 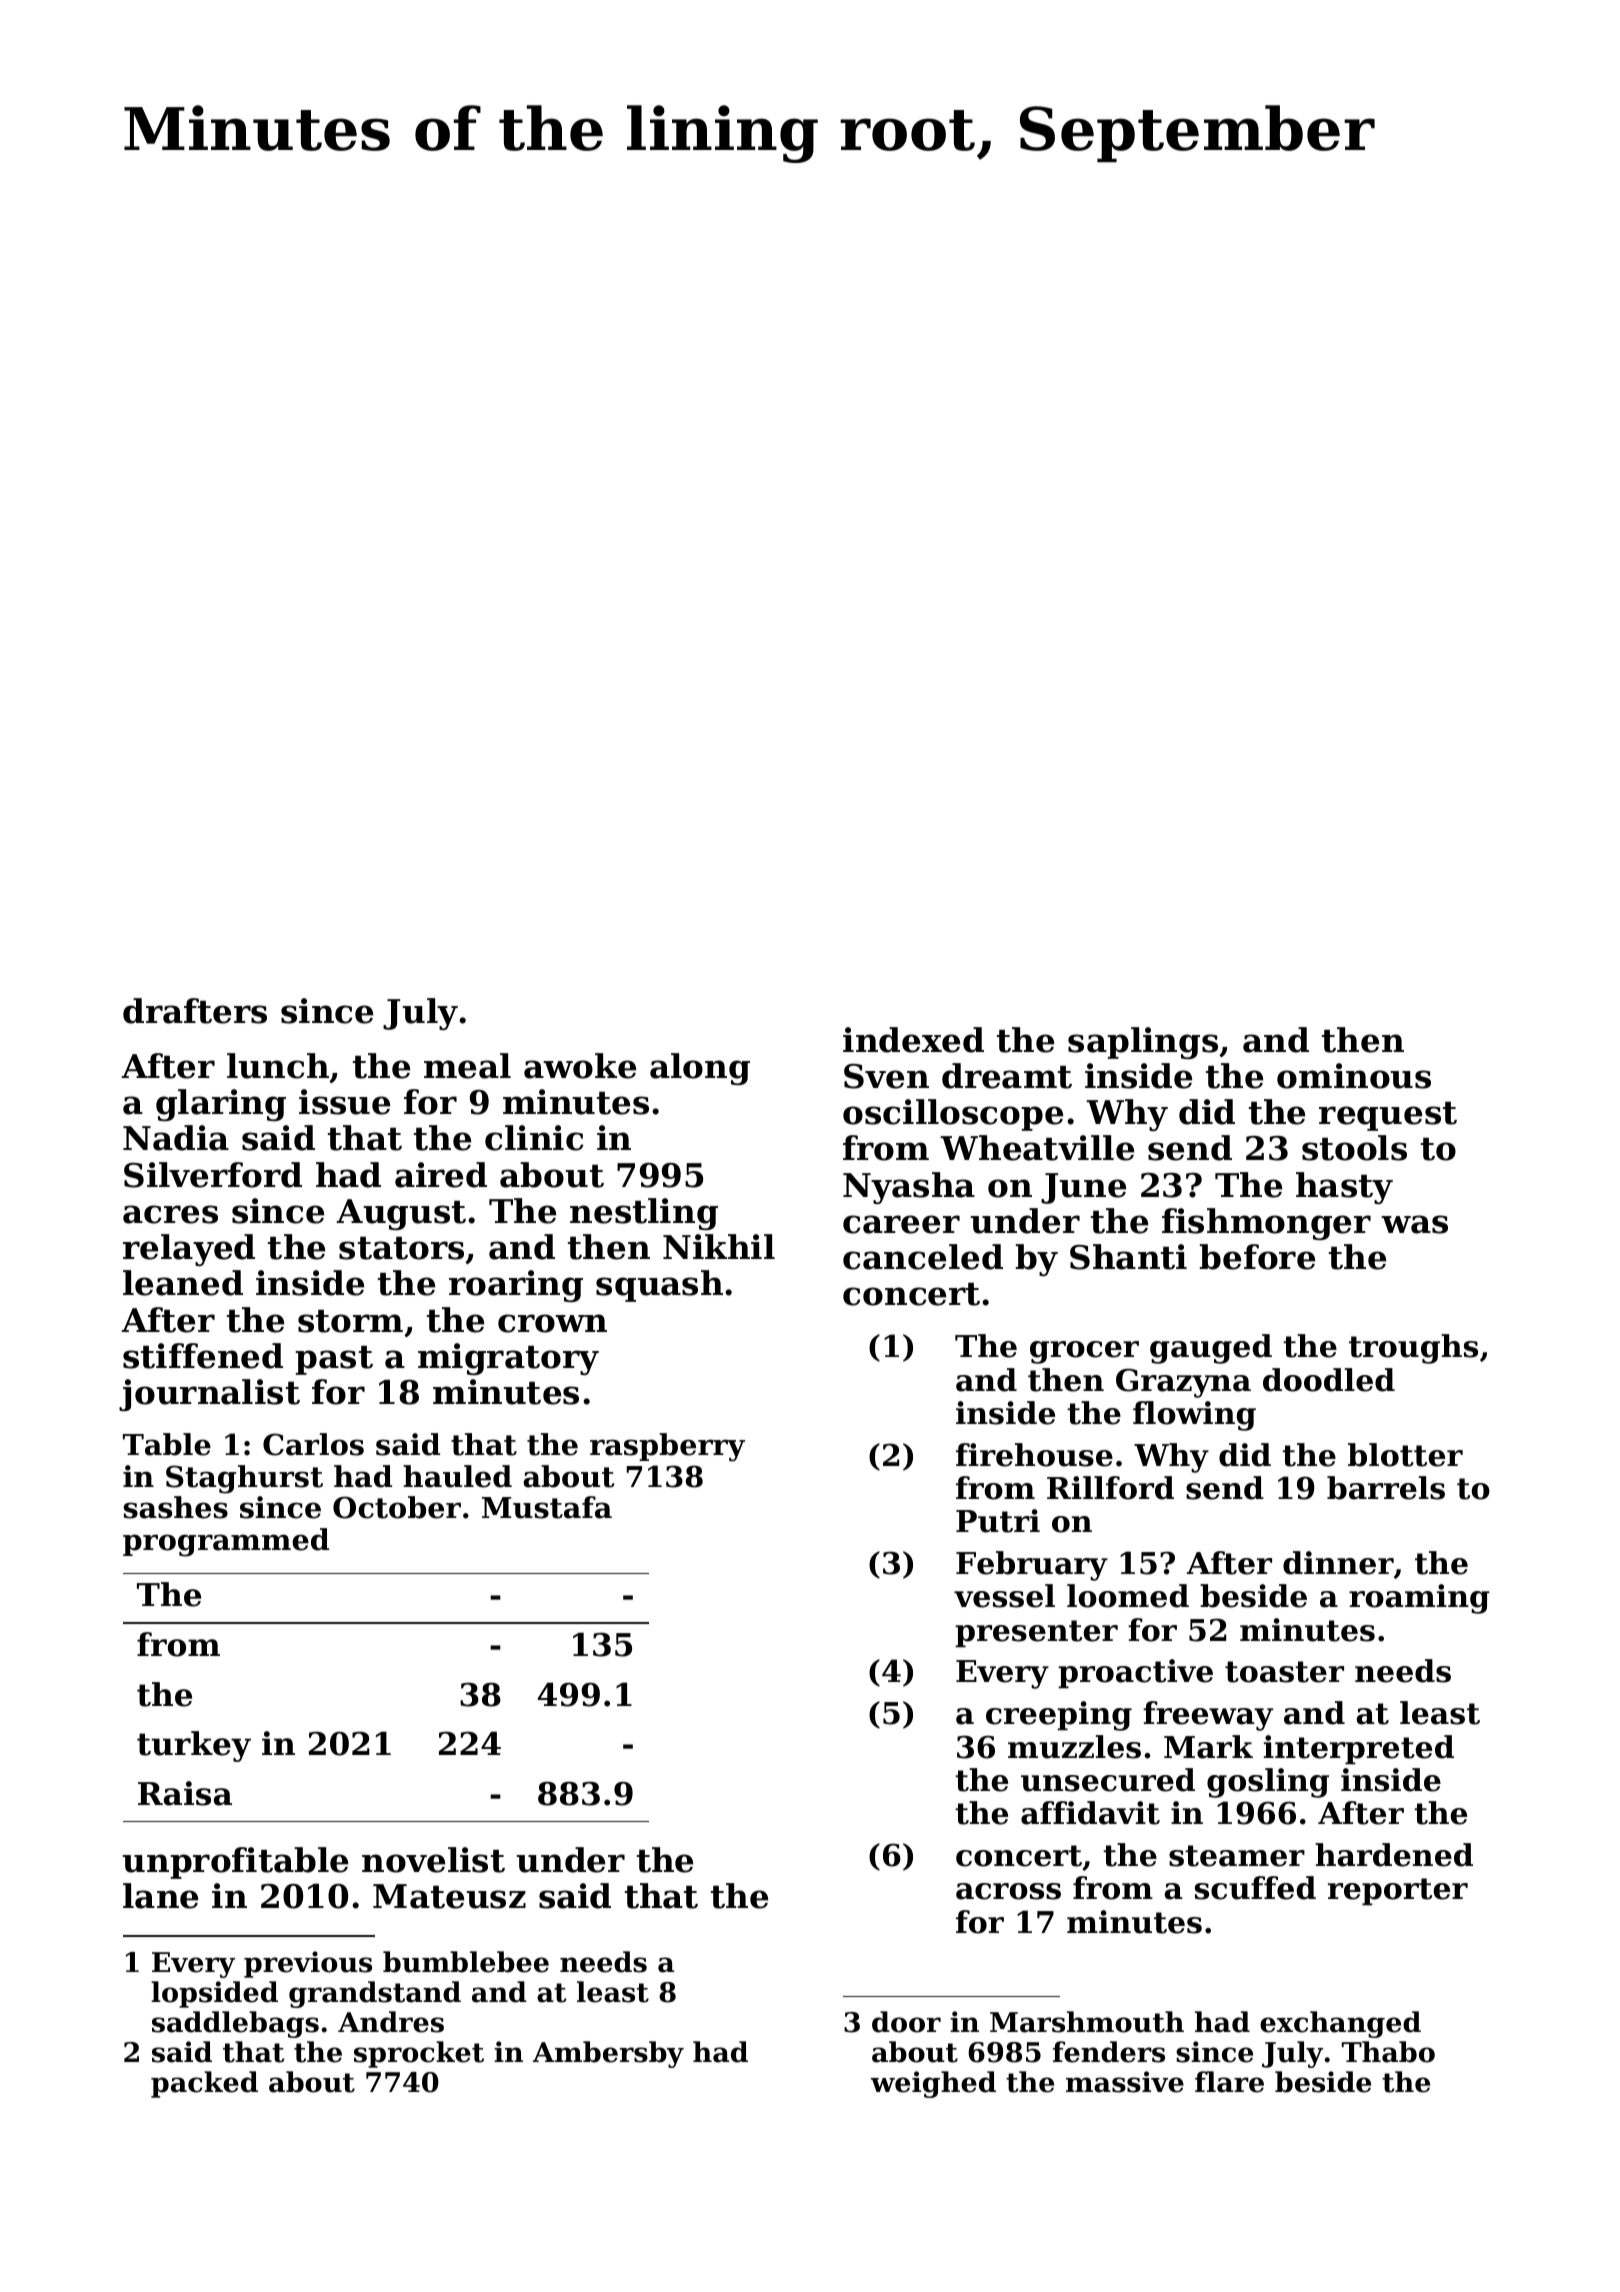 I want to click on gauged, so click(x=1211, y=1349).
